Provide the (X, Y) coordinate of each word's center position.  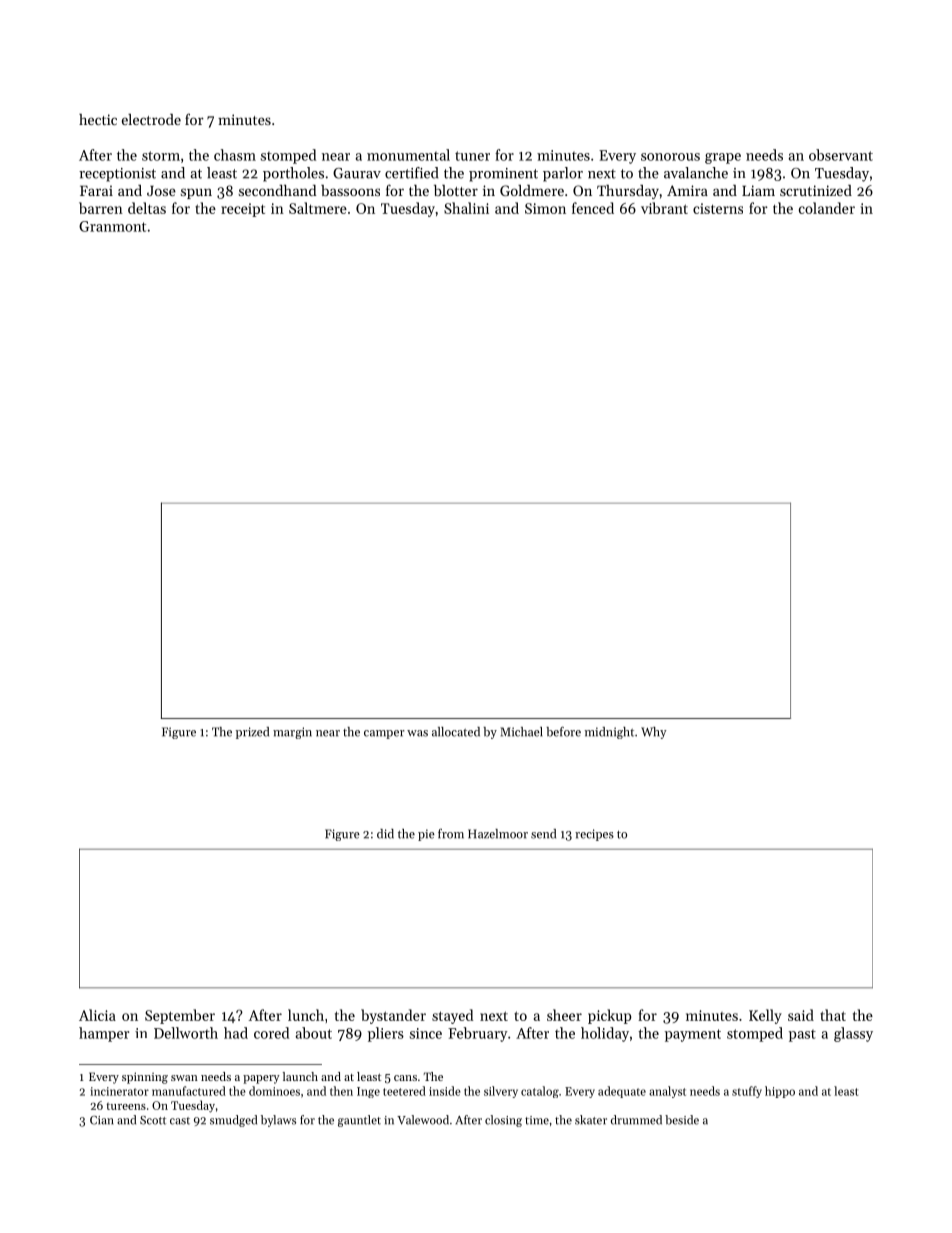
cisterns (718, 208)
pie (426, 835)
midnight (609, 733)
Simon (545, 208)
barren (101, 208)
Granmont (112, 226)
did (385, 834)
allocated (456, 732)
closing (503, 1121)
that (833, 1015)
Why (654, 733)
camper (384, 734)
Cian (102, 1120)
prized (252, 733)
